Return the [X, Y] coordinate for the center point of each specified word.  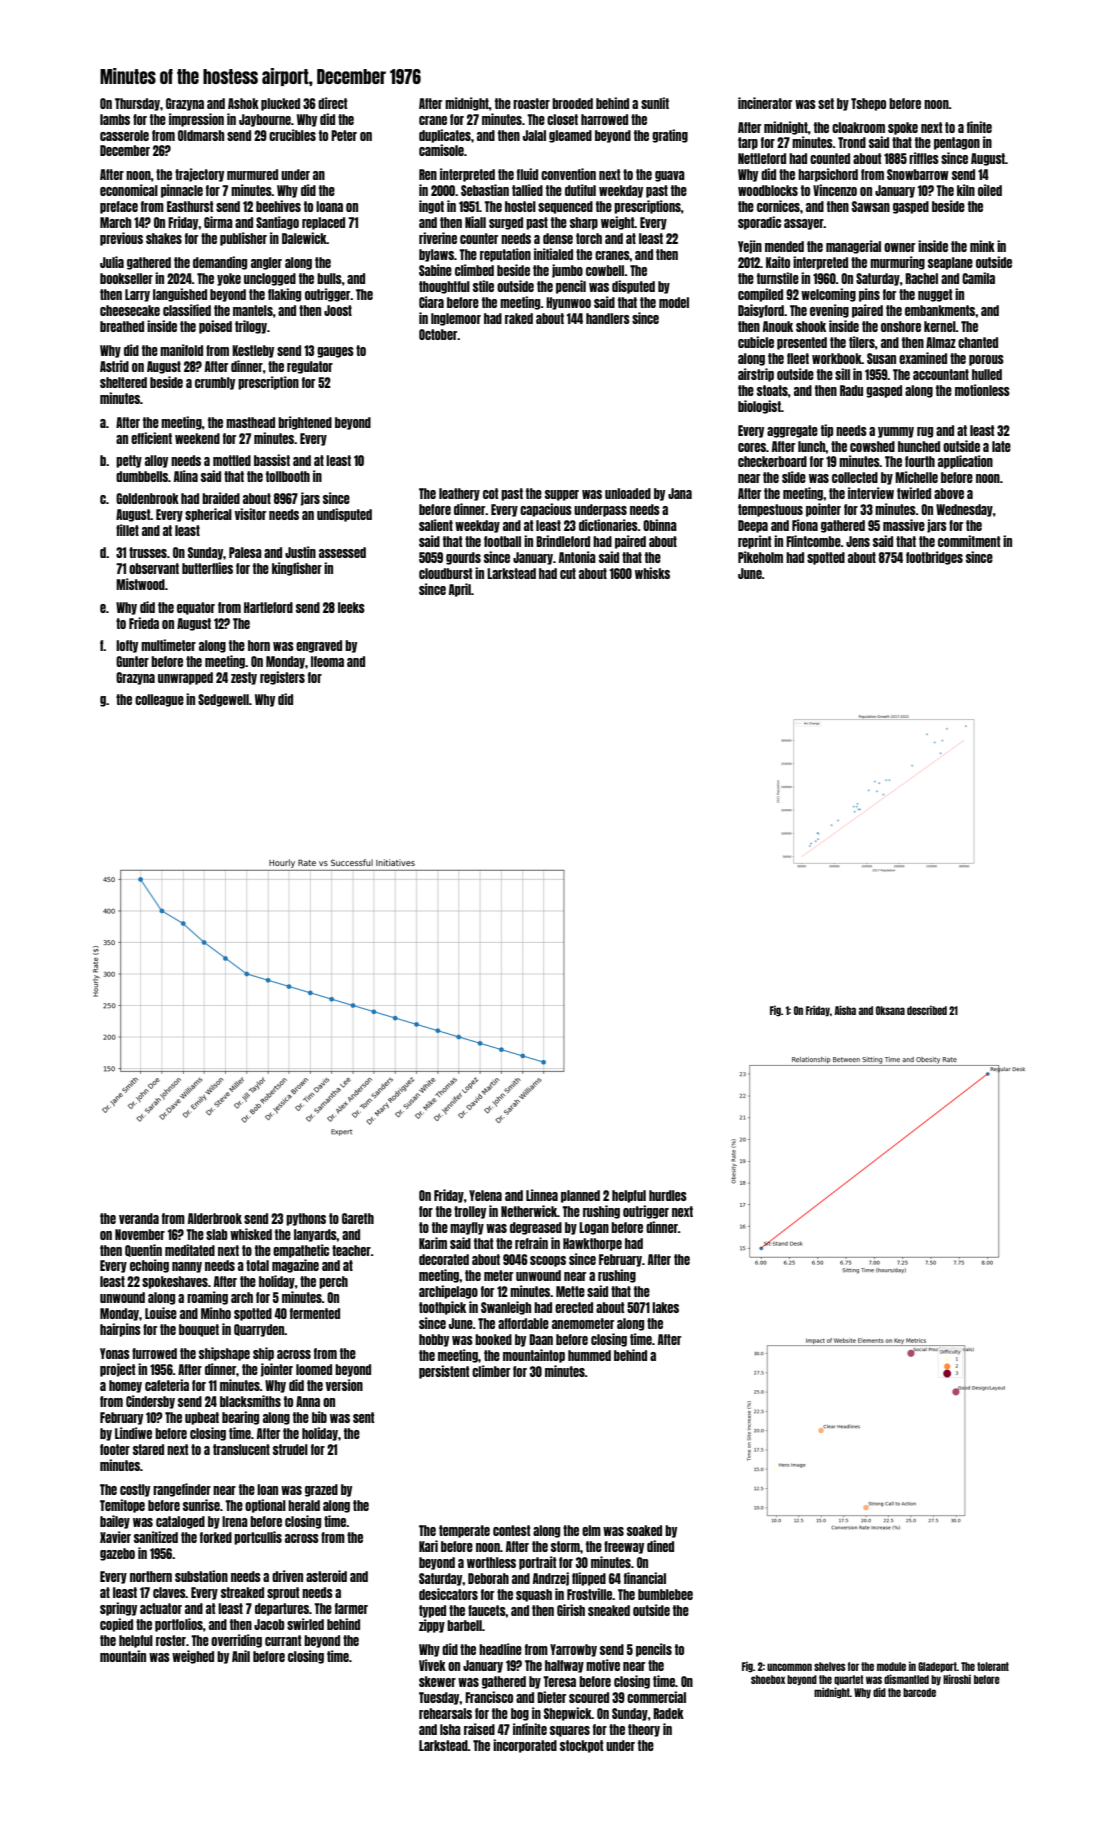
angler [266, 263]
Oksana [890, 1010]
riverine [438, 238]
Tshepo [868, 104]
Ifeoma [327, 661]
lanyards [315, 1235]
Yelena [485, 1195]
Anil [241, 1656]
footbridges [934, 558]
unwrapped [185, 678]
